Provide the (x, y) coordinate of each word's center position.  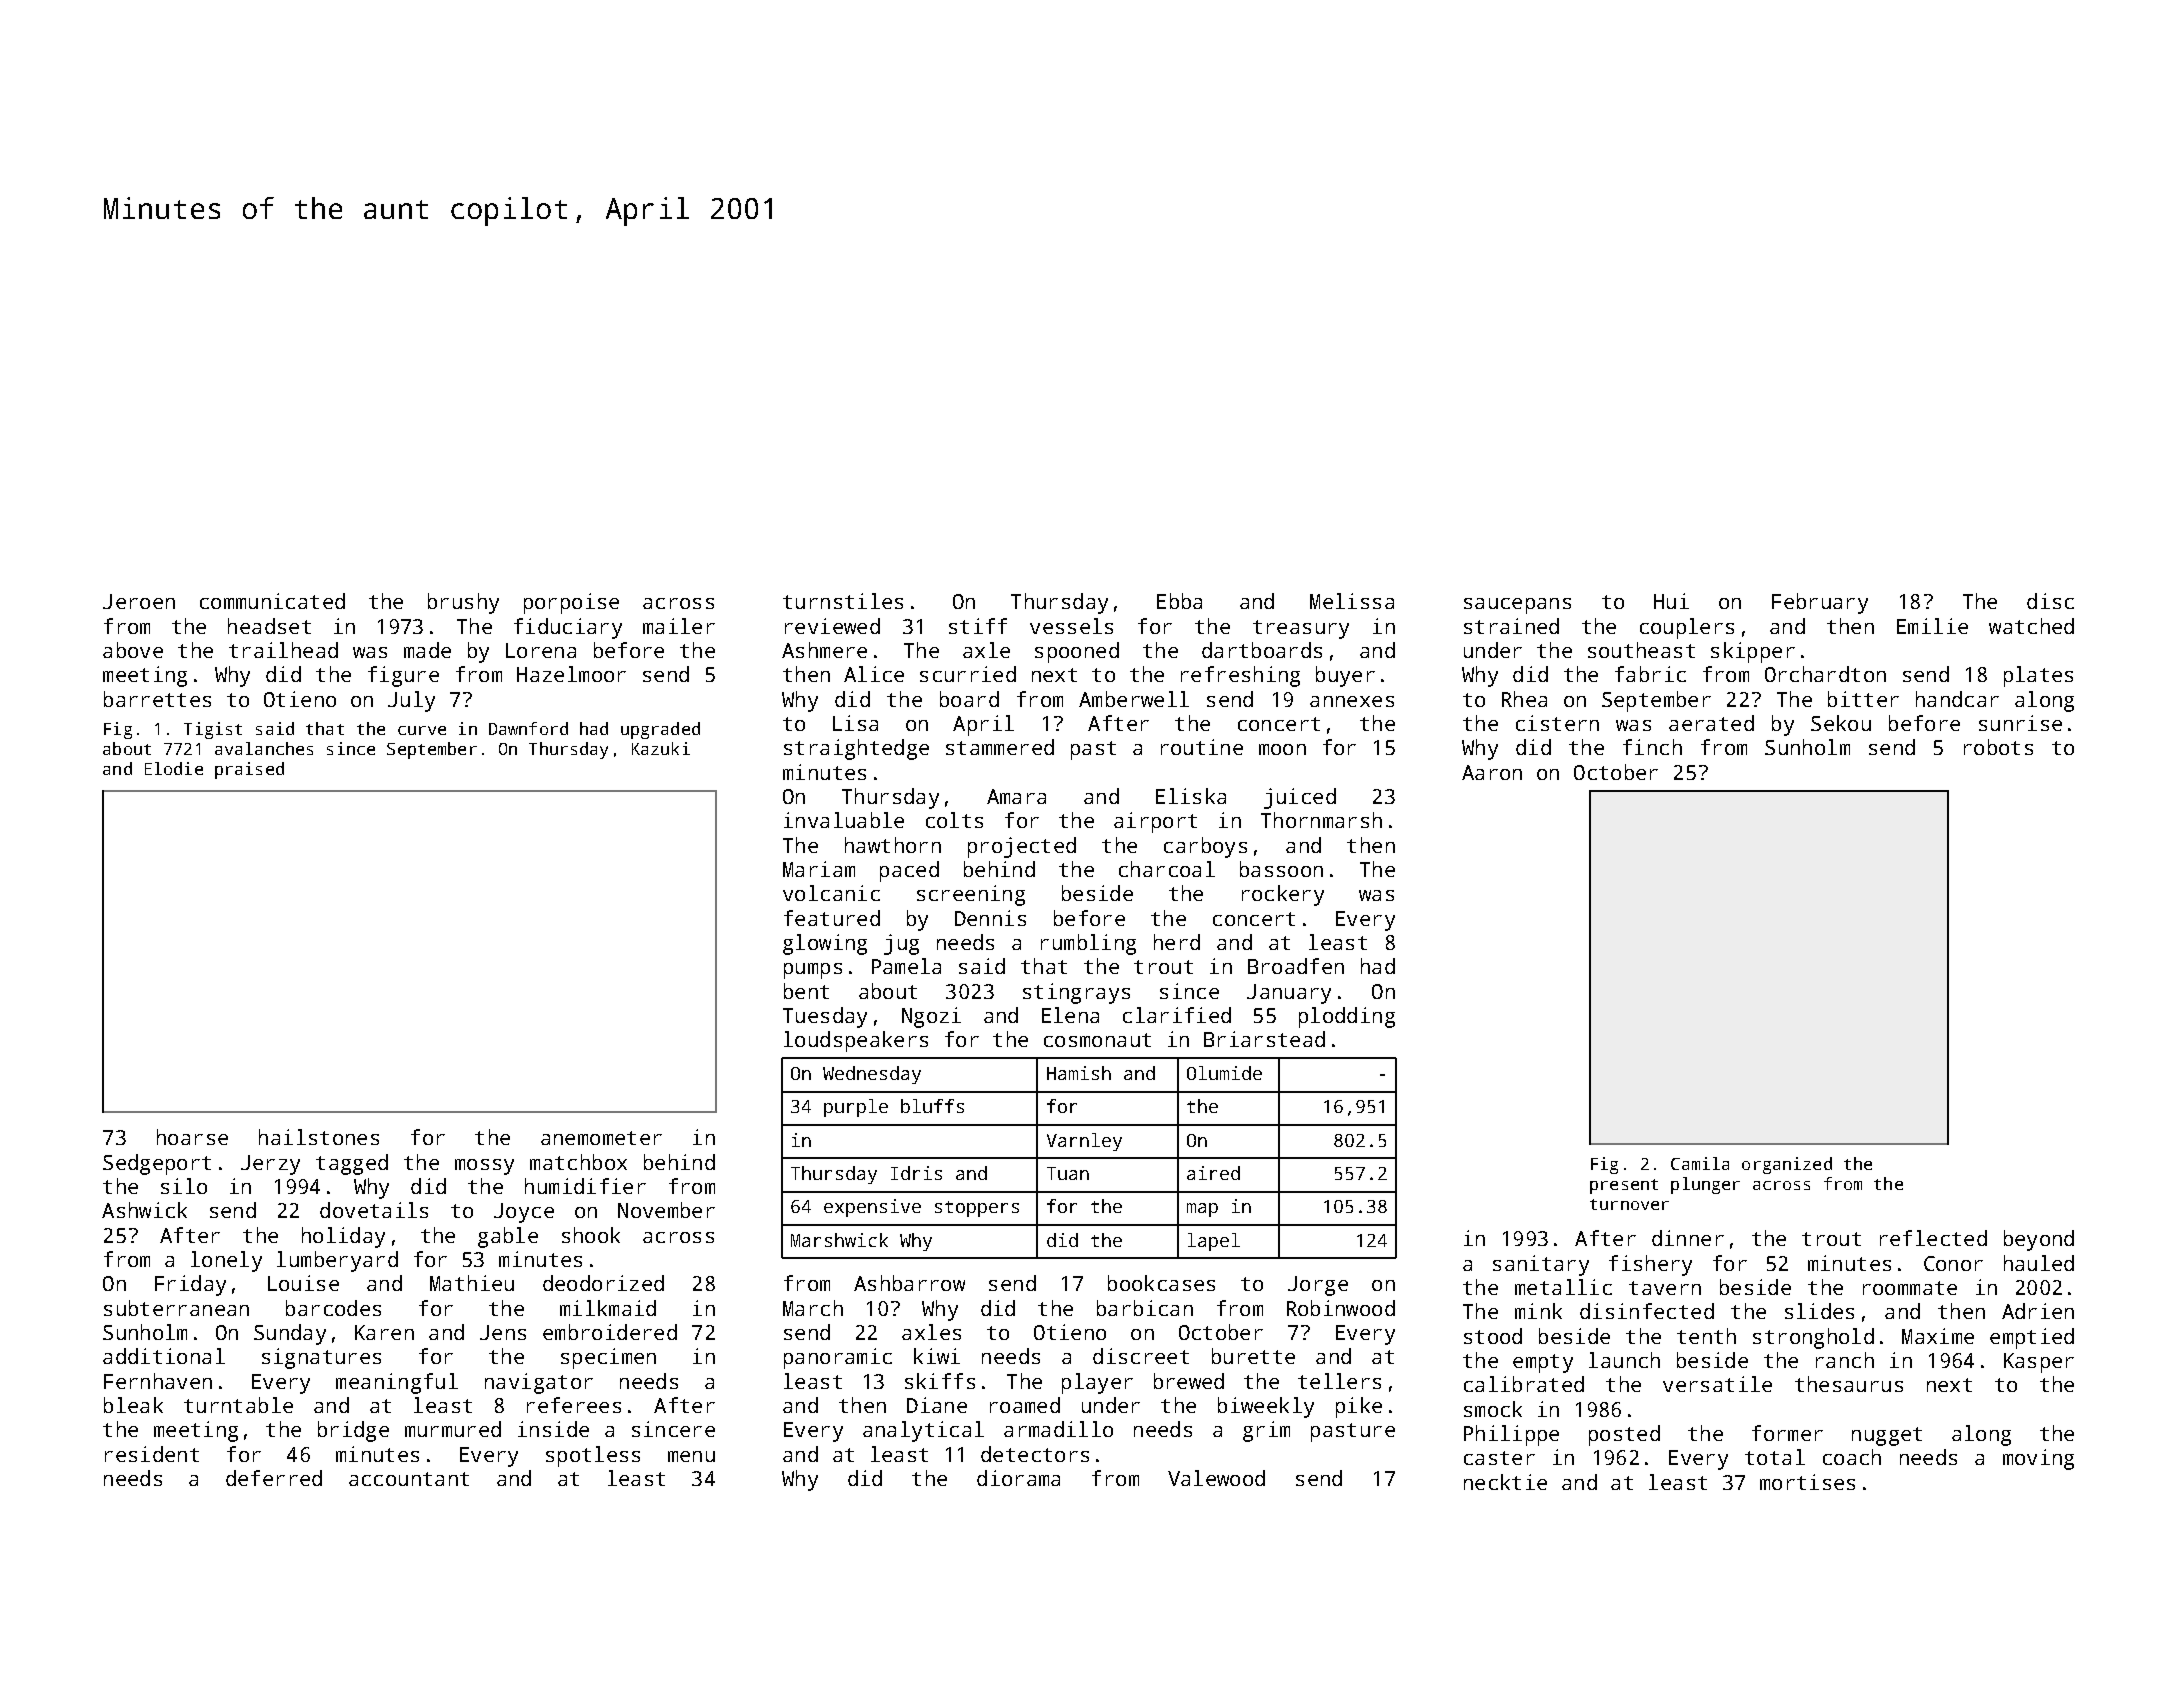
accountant (409, 1479)
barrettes (157, 699)
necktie (1505, 1482)
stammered (1000, 747)
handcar (1957, 699)
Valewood (1216, 1478)
